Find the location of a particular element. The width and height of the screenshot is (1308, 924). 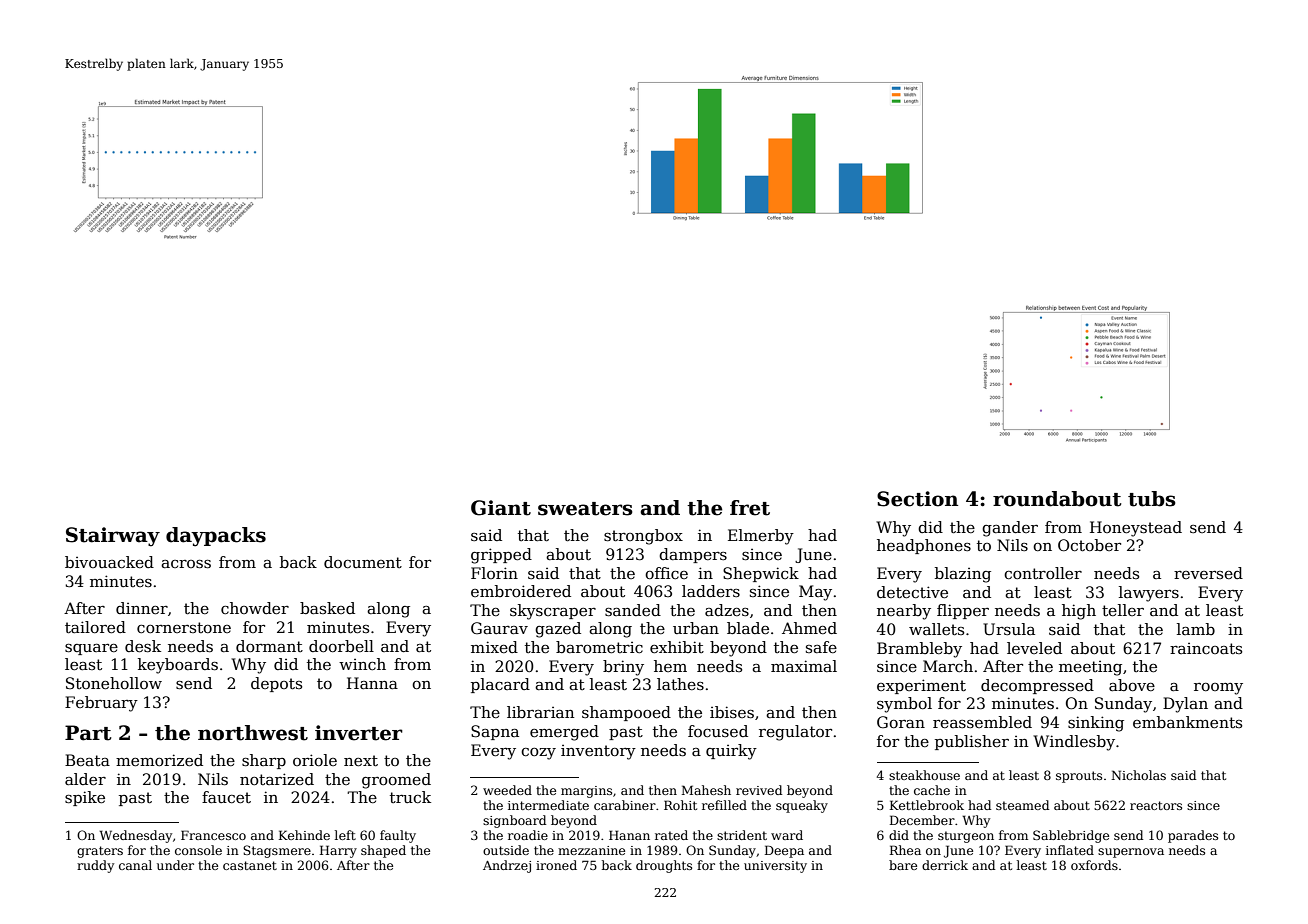

Nicholas is located at coordinates (1138, 775).
